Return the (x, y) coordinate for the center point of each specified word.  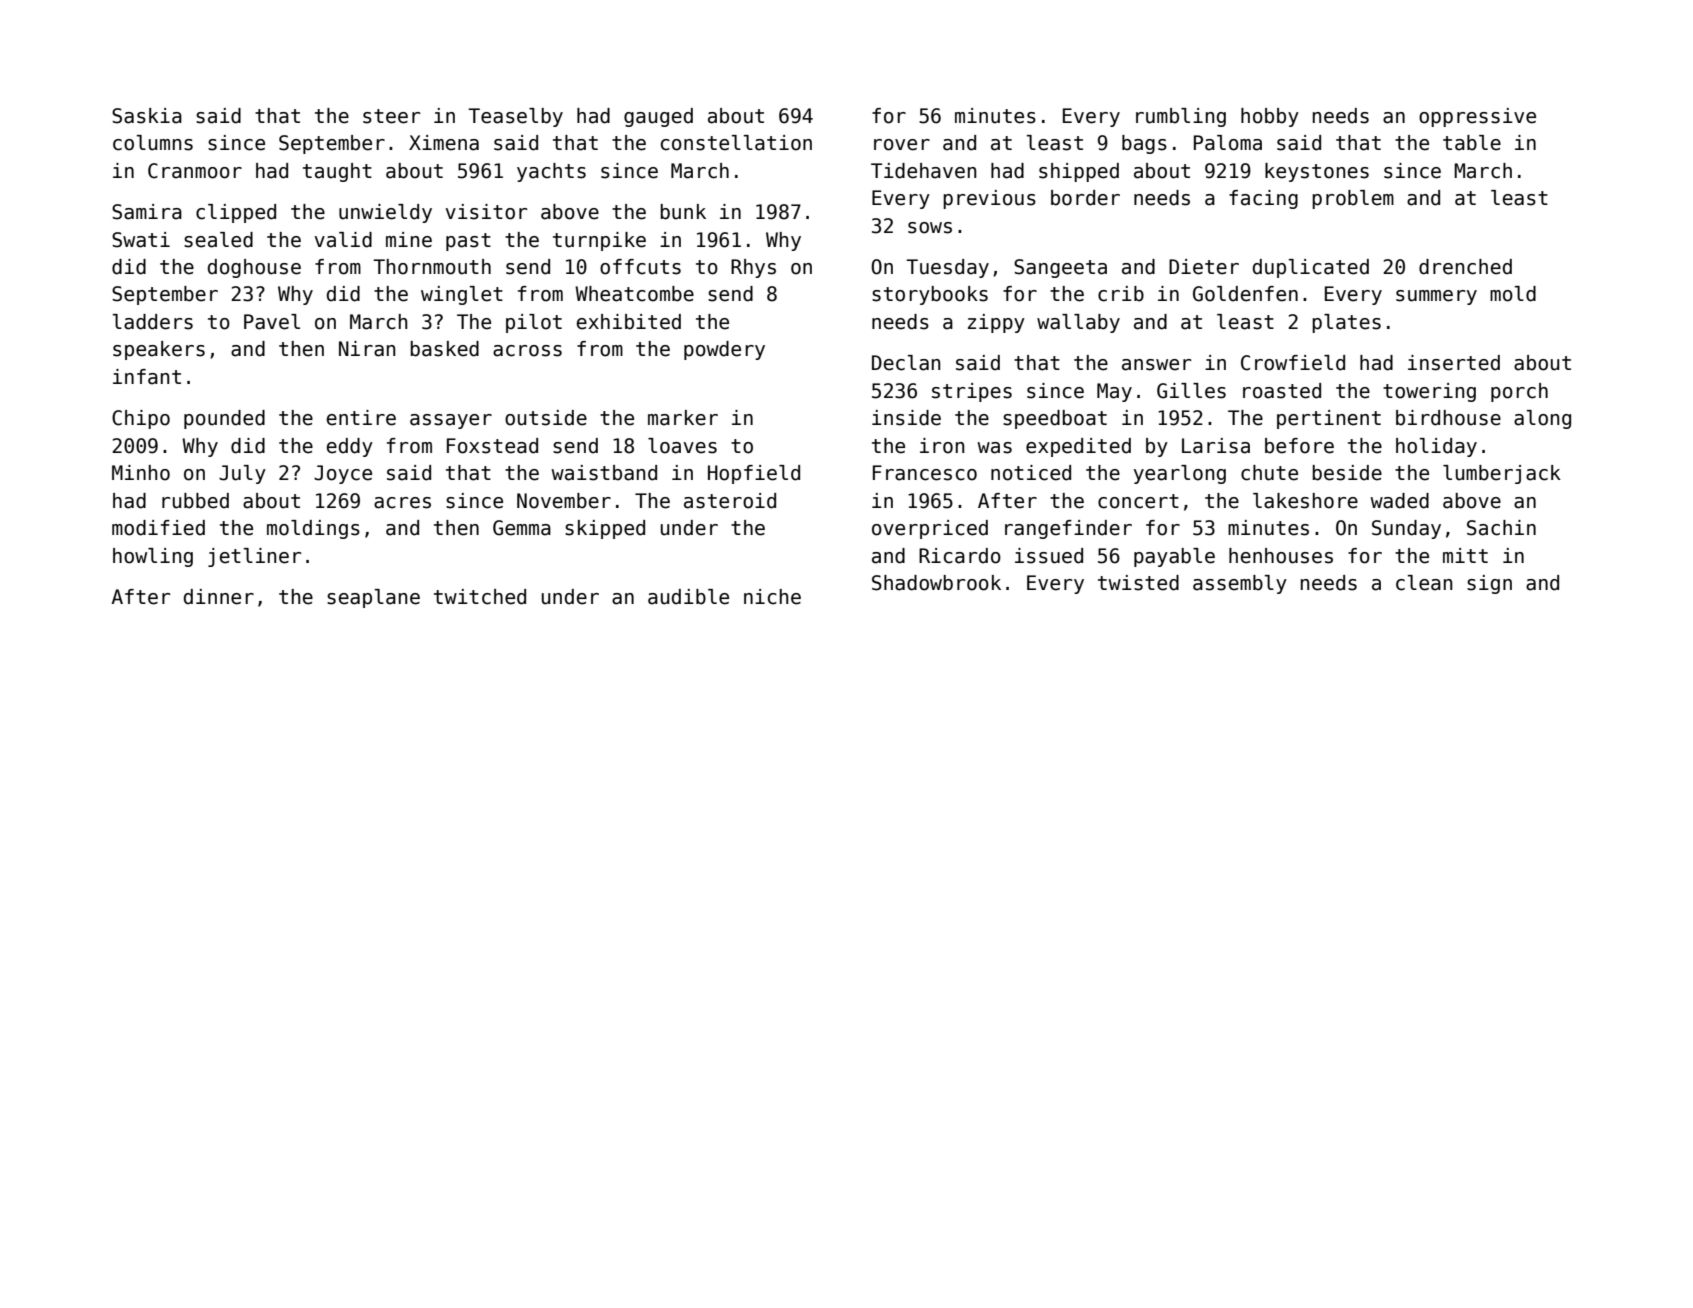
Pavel (272, 322)
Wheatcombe (634, 294)
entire (361, 418)
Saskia (147, 116)
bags (1144, 144)
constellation (736, 143)
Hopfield (754, 474)
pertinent (1329, 419)
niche (772, 597)
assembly (1240, 584)
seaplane (373, 598)
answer (1157, 365)
